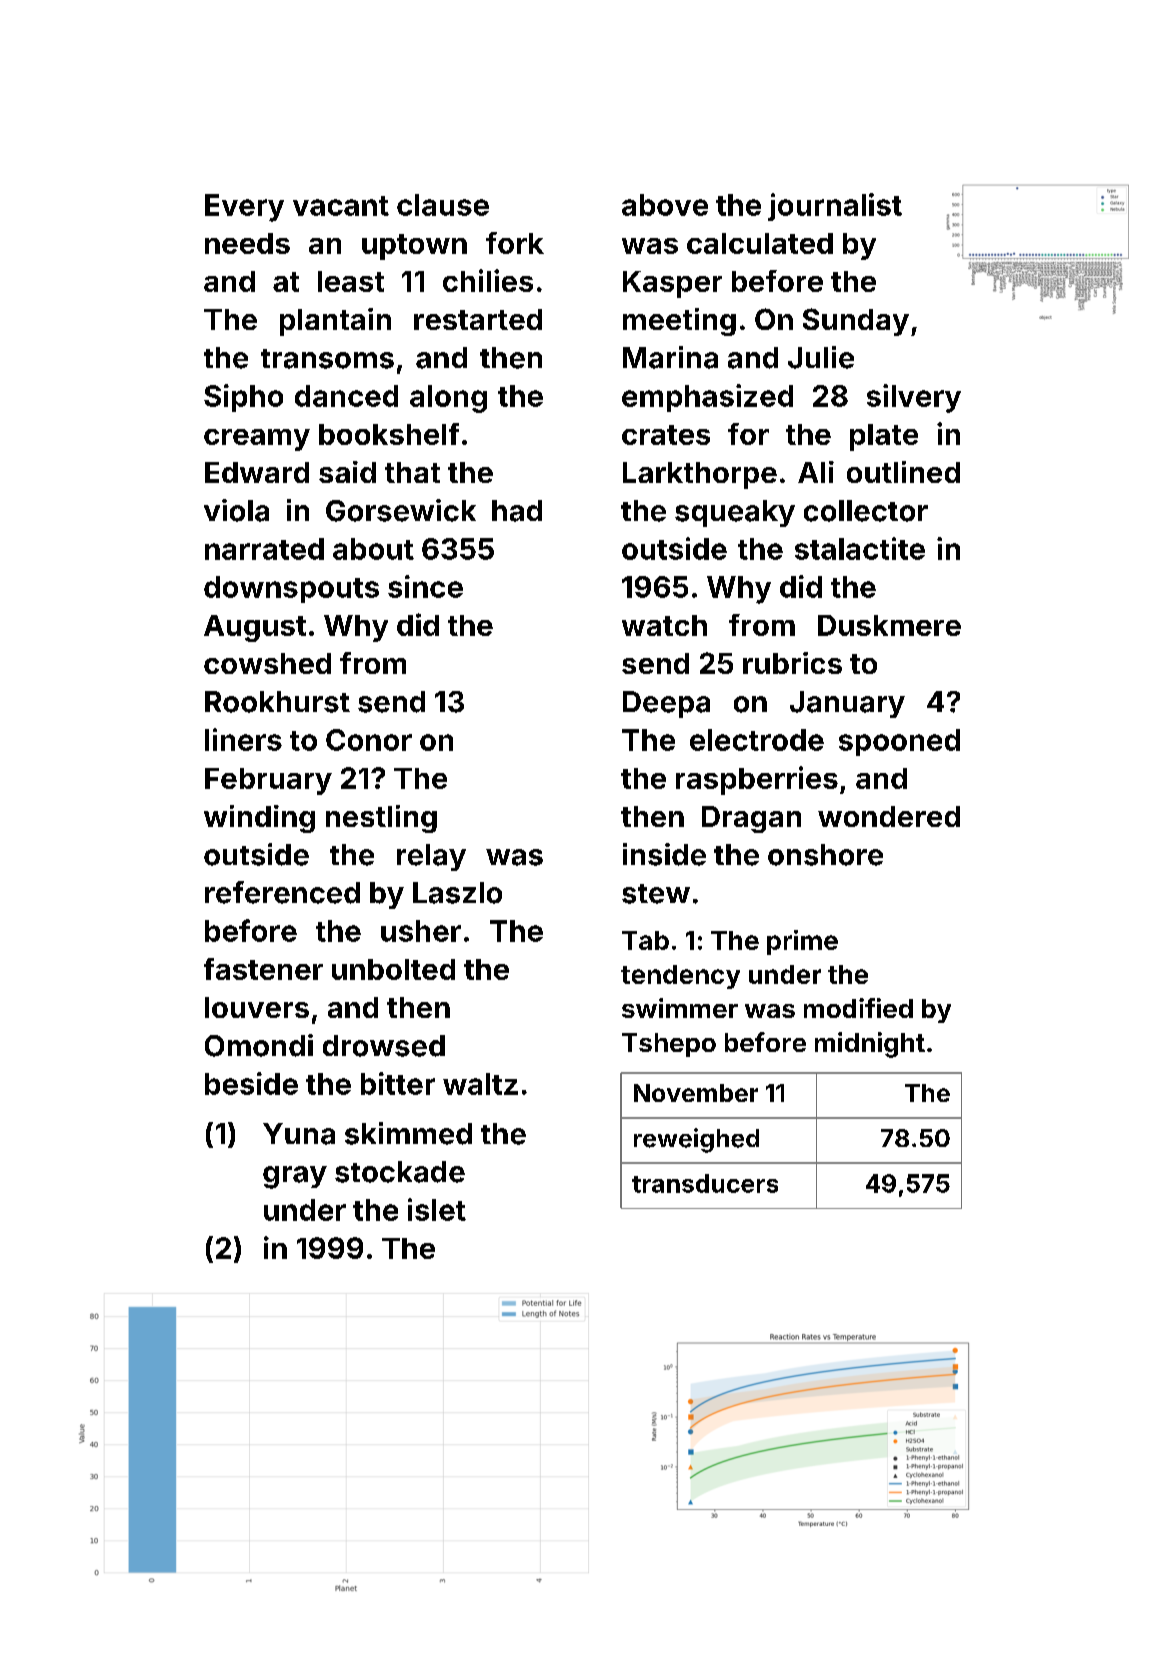 The width and height of the screenshot is (1165, 1654). I want to click on about, so click(373, 549).
